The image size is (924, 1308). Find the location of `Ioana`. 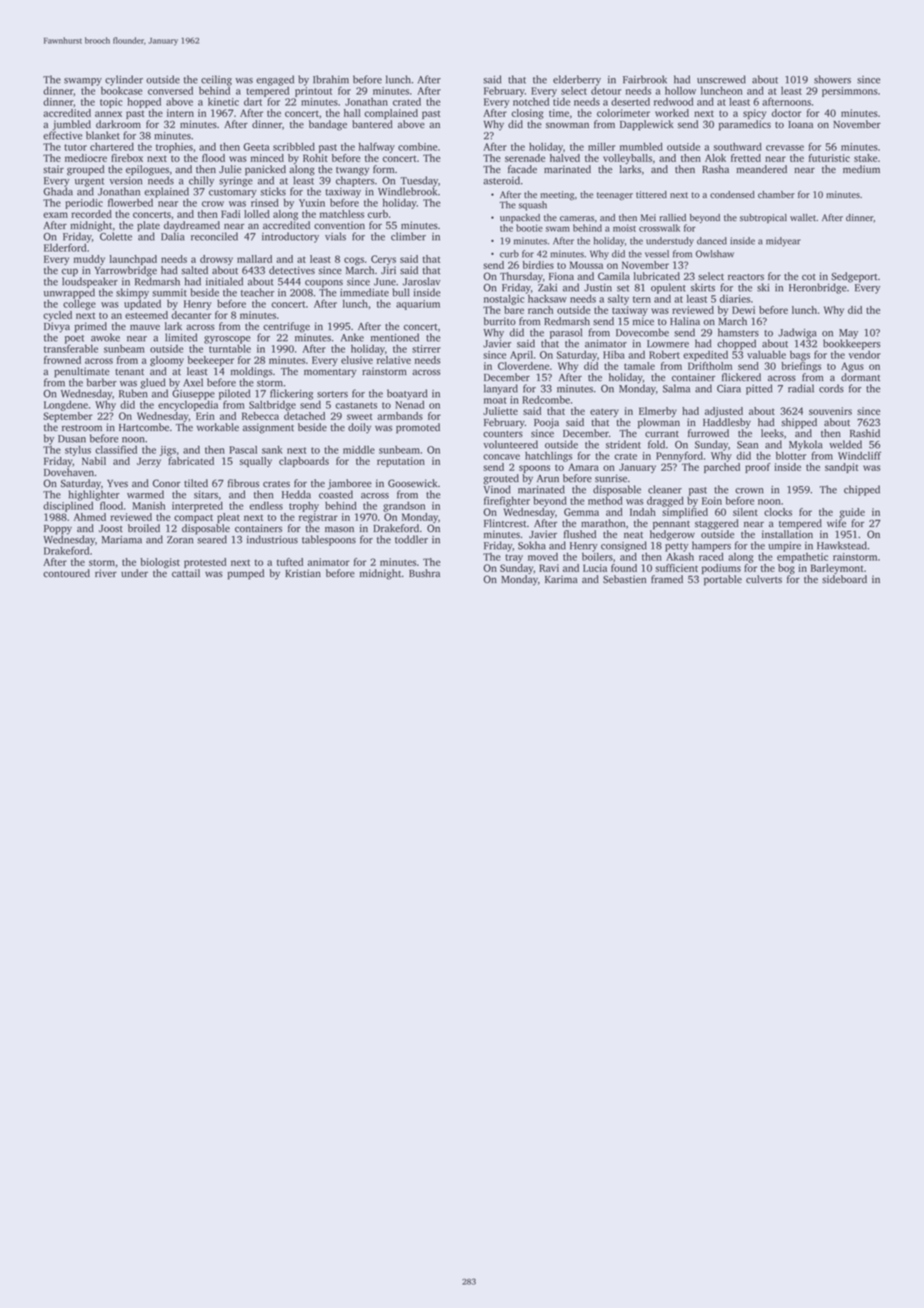

Ioana is located at coordinates (800, 125).
